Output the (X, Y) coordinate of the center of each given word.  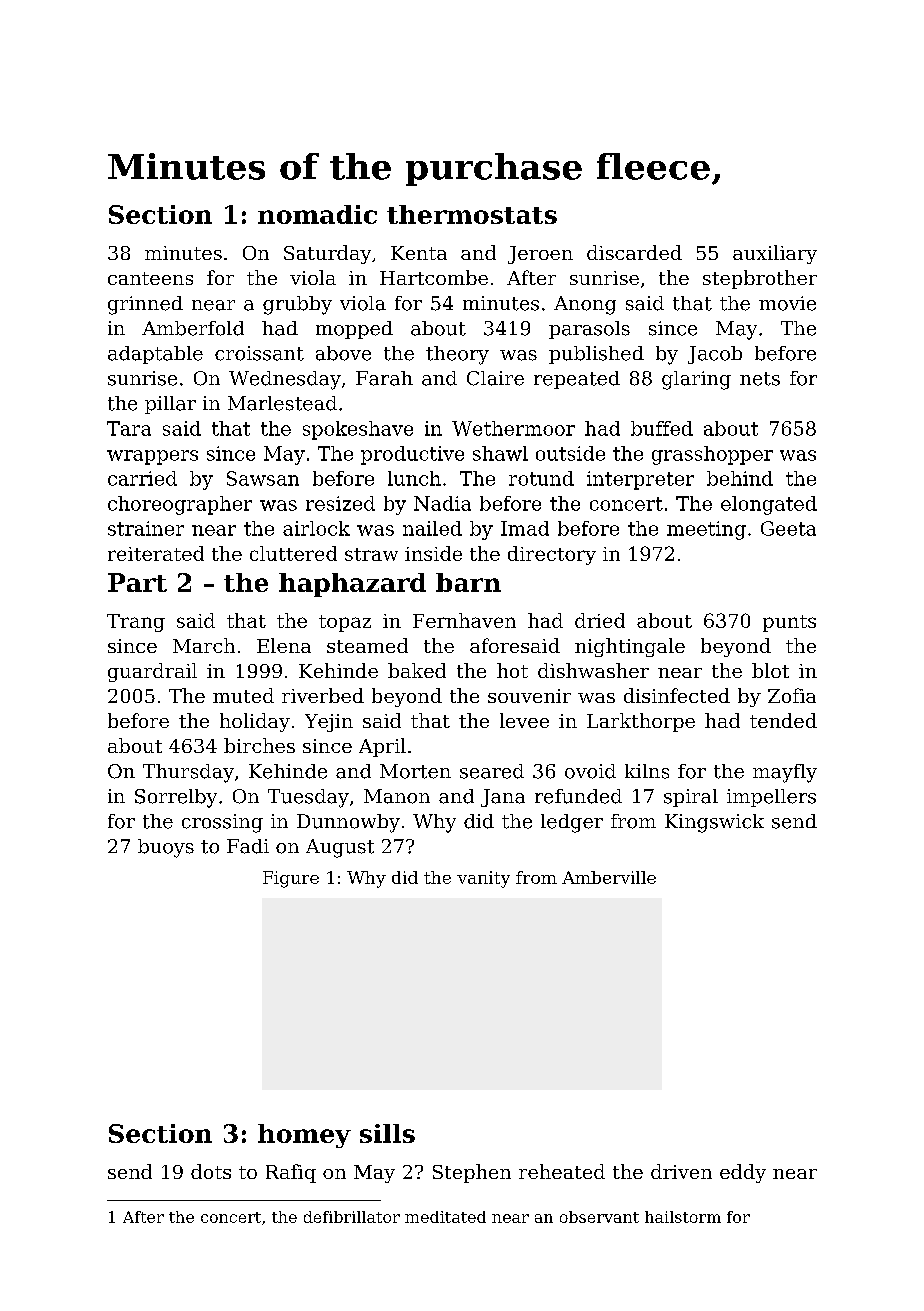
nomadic (317, 214)
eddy (743, 1173)
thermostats (472, 214)
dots (211, 1171)
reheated (562, 1171)
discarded (634, 252)
